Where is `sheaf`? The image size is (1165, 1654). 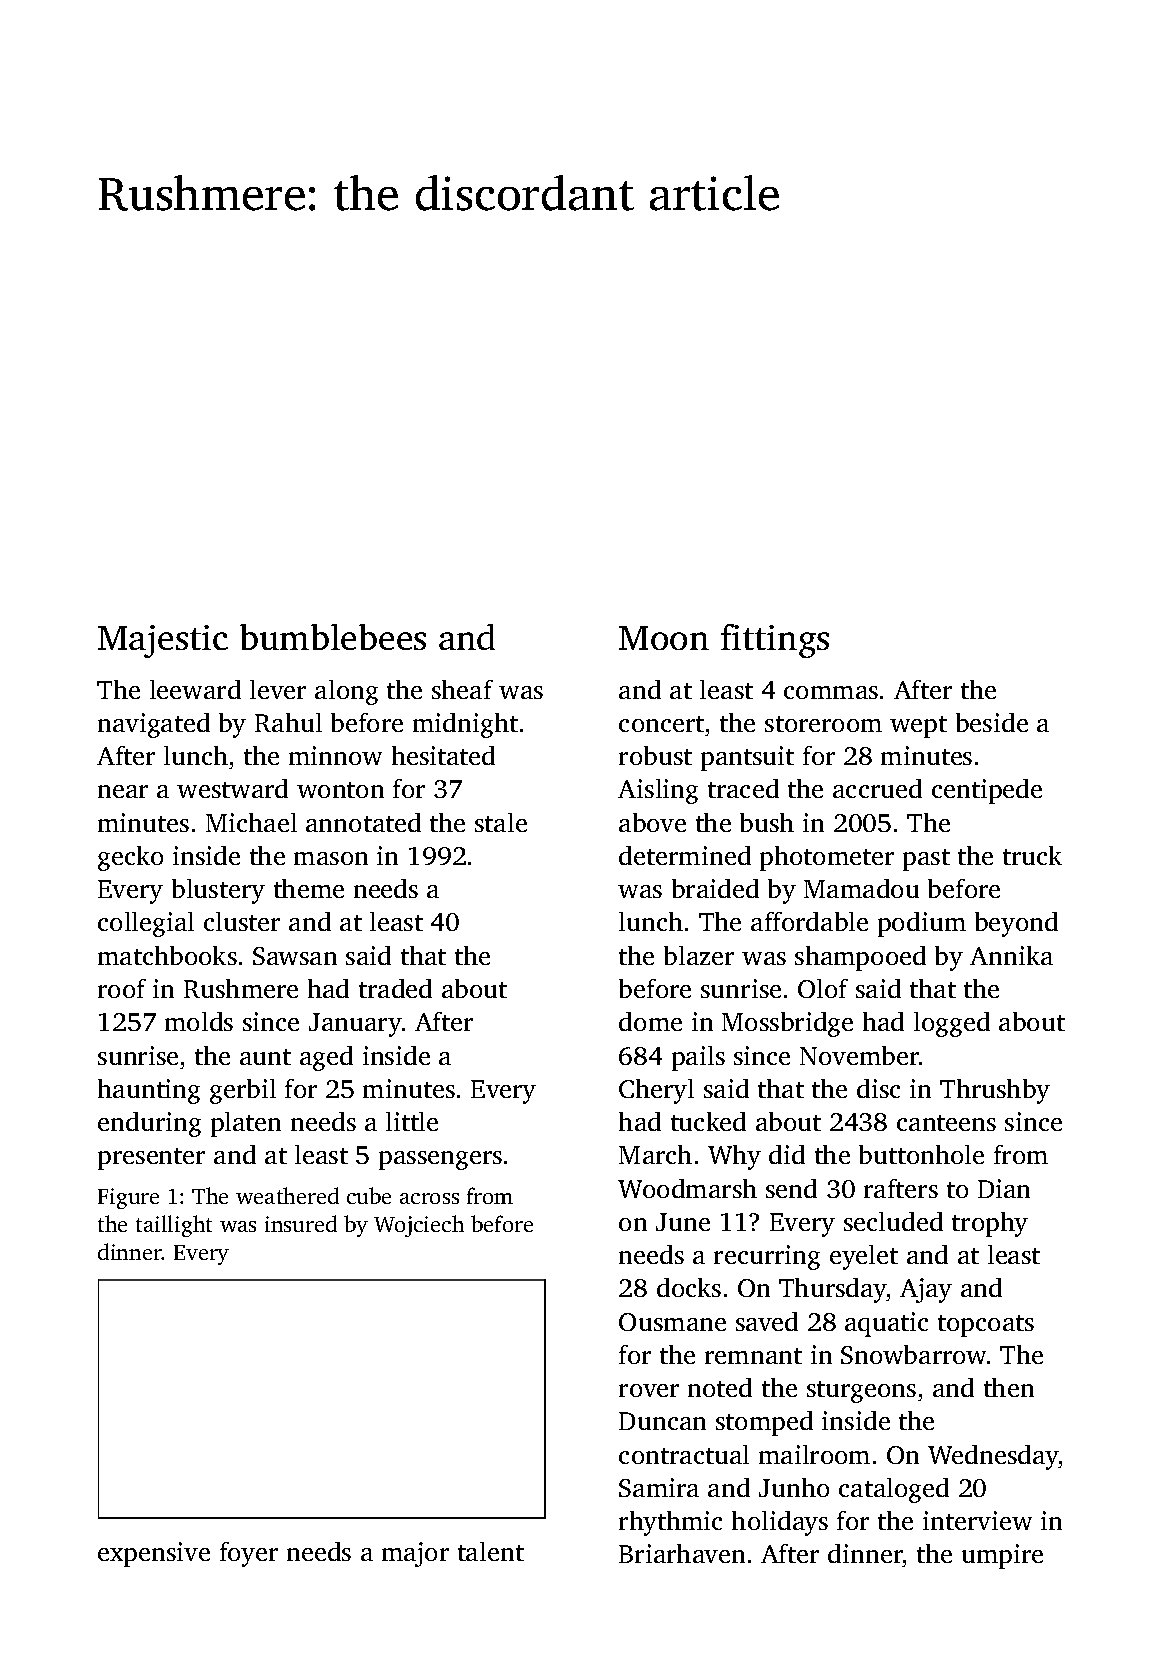
sheaf is located at coordinates (462, 689).
